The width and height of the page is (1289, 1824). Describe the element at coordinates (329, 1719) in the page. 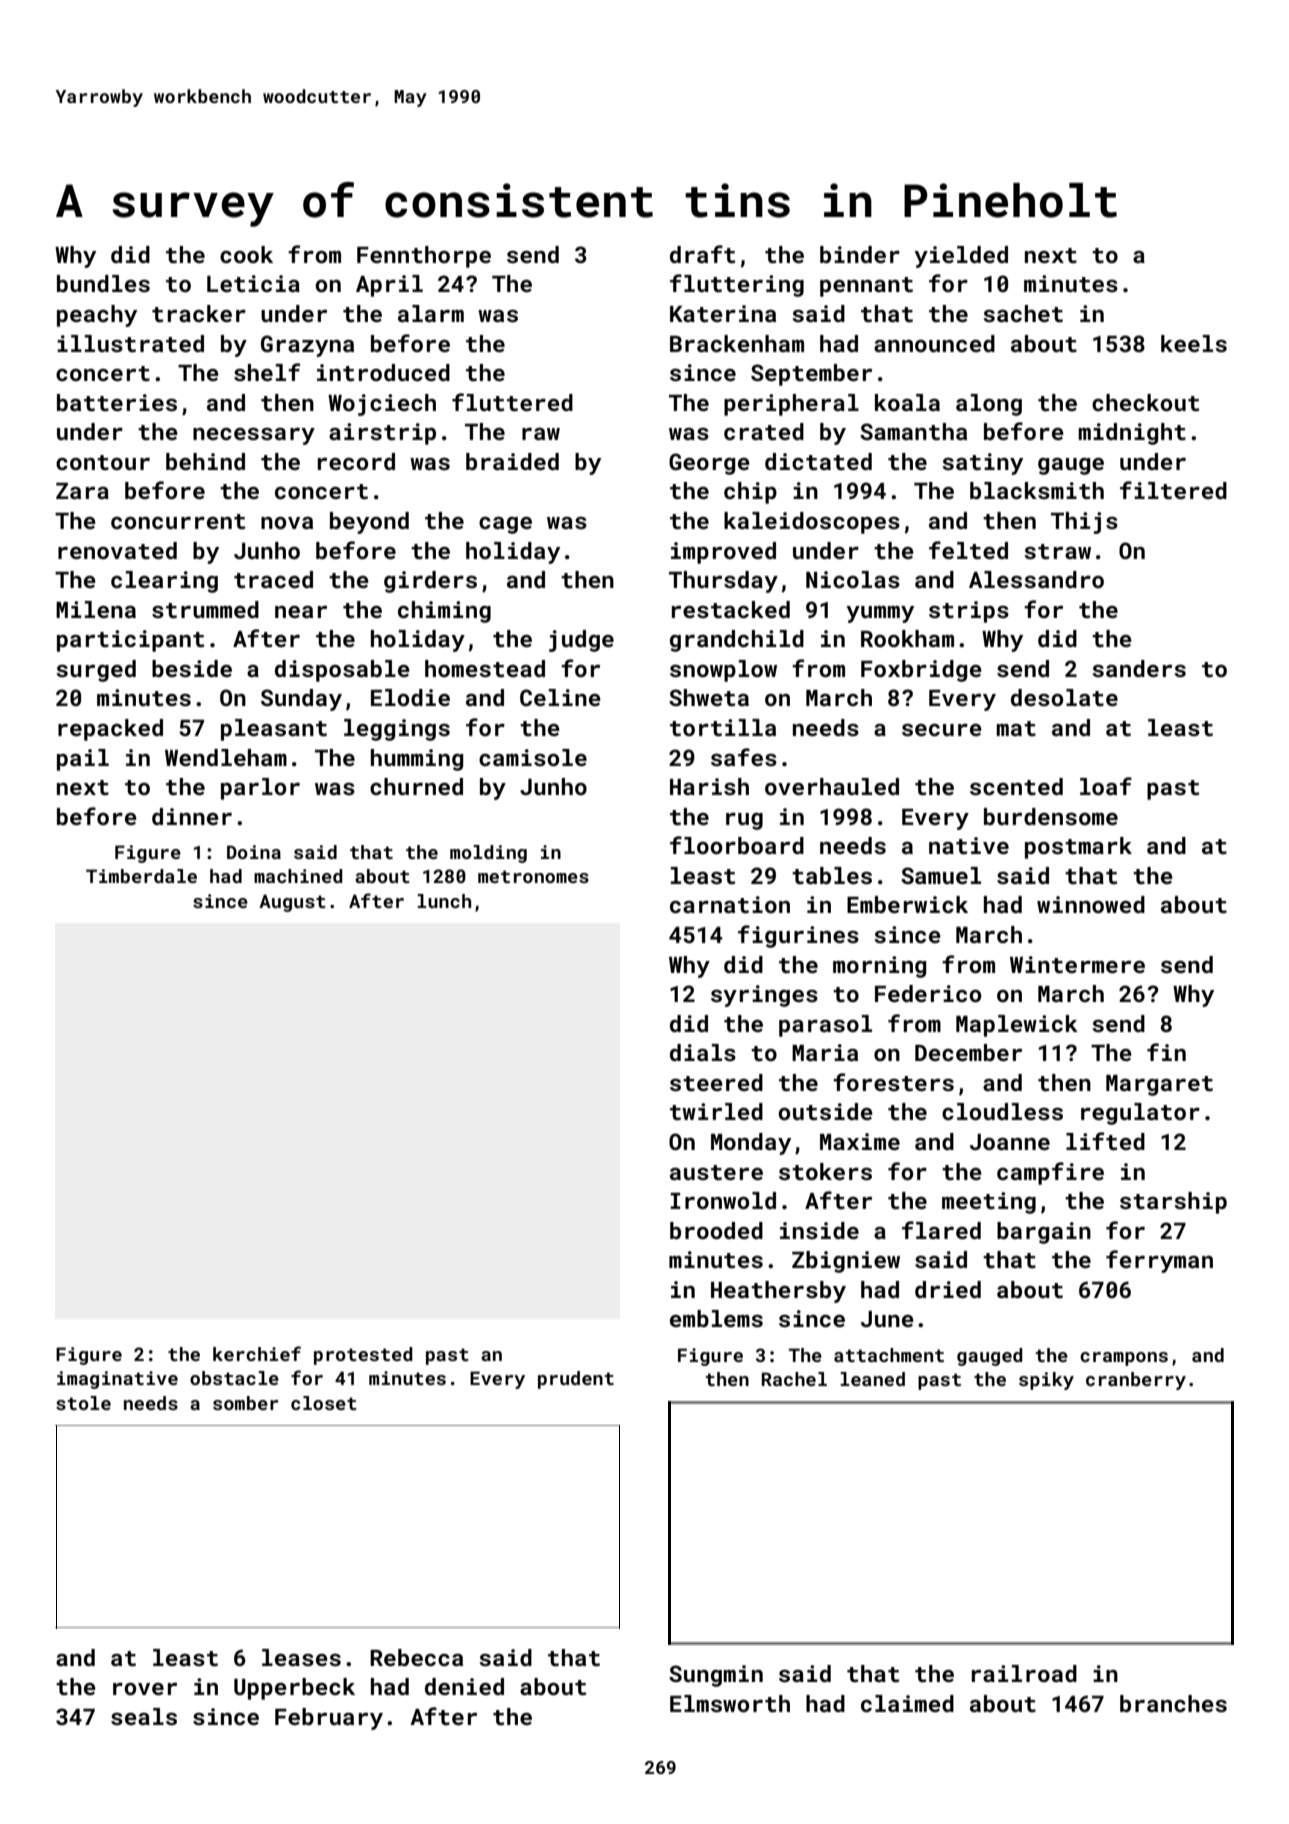

I see `February` at that location.
